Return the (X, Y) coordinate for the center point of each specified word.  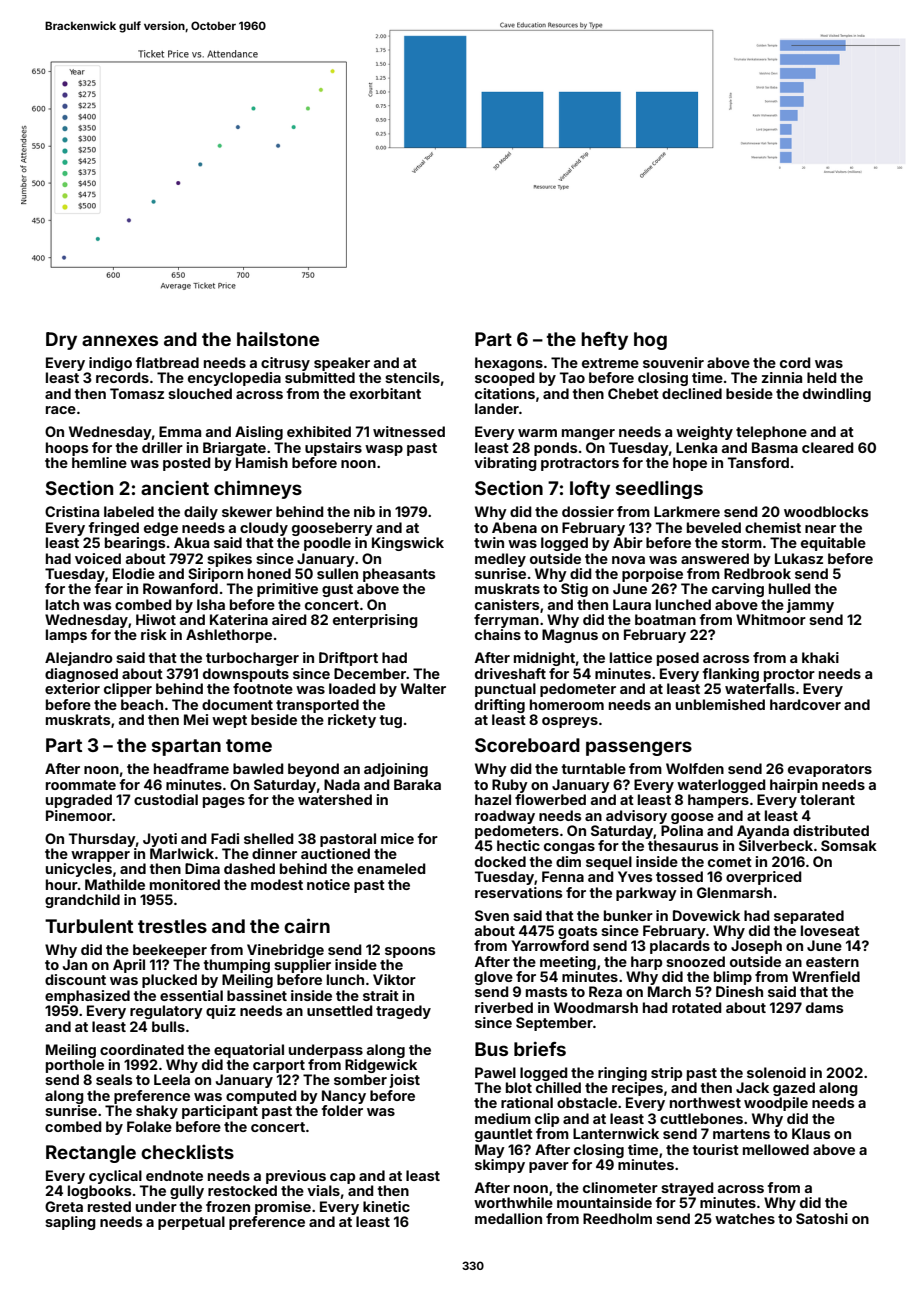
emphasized (87, 997)
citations (505, 393)
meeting (568, 963)
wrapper (100, 856)
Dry (61, 341)
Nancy (344, 1097)
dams (825, 1007)
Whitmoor (771, 619)
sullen (337, 573)
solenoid (776, 1072)
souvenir (673, 362)
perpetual (191, 1223)
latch (62, 604)
